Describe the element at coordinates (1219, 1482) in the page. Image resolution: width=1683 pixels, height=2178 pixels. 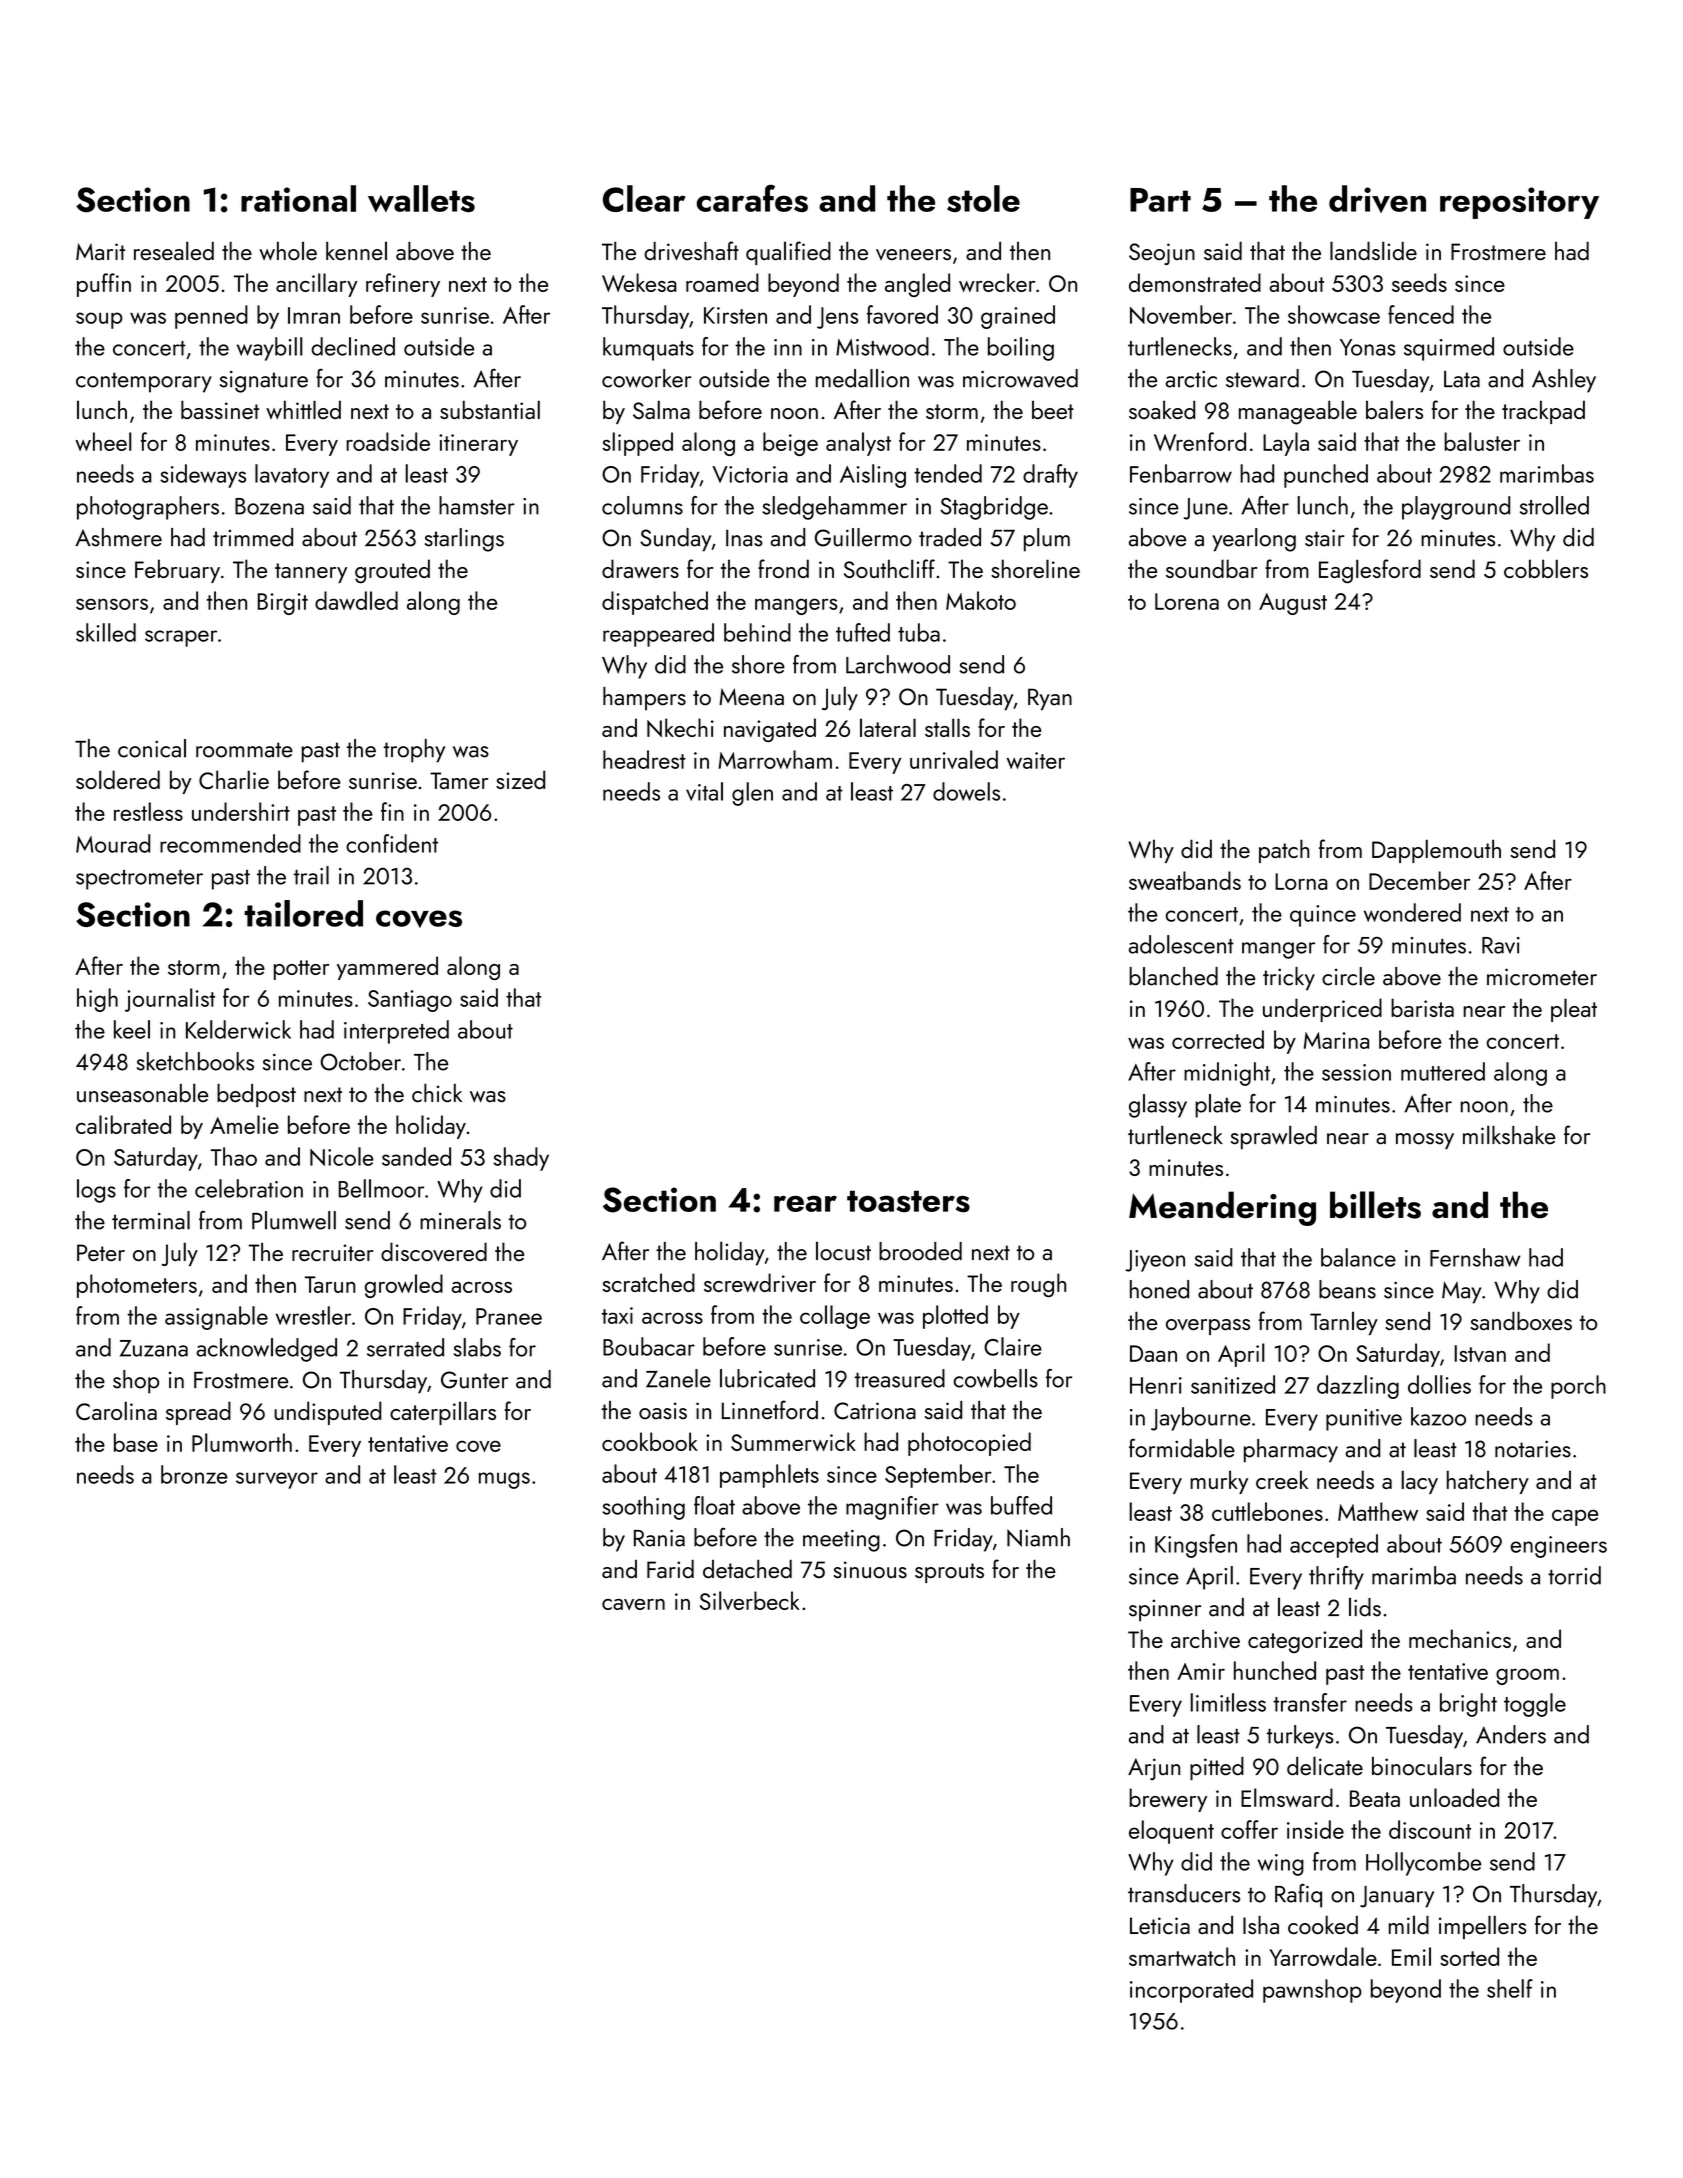
I see `murky` at that location.
